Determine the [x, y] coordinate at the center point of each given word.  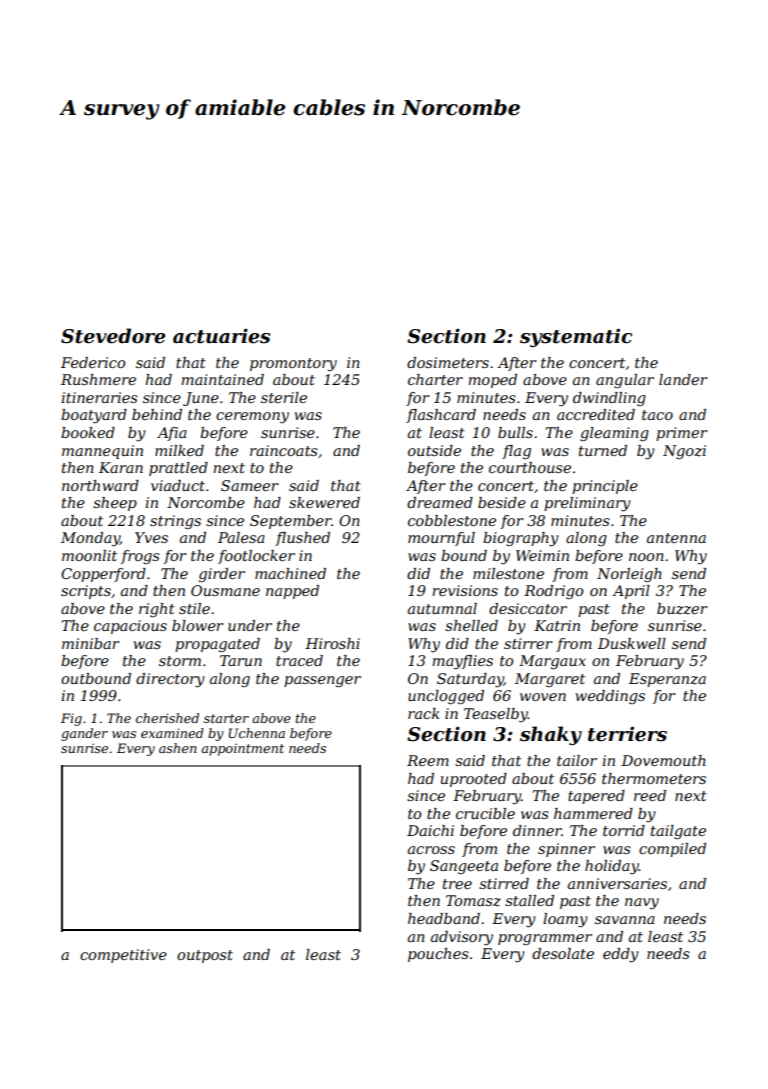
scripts [86, 592]
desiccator [528, 608]
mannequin [102, 452]
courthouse [530, 467]
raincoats [284, 450]
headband [444, 918]
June [201, 399]
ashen [178, 748]
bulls [515, 432]
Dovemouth [663, 760]
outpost [205, 956]
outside [434, 450]
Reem [428, 760]
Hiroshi [332, 643]
